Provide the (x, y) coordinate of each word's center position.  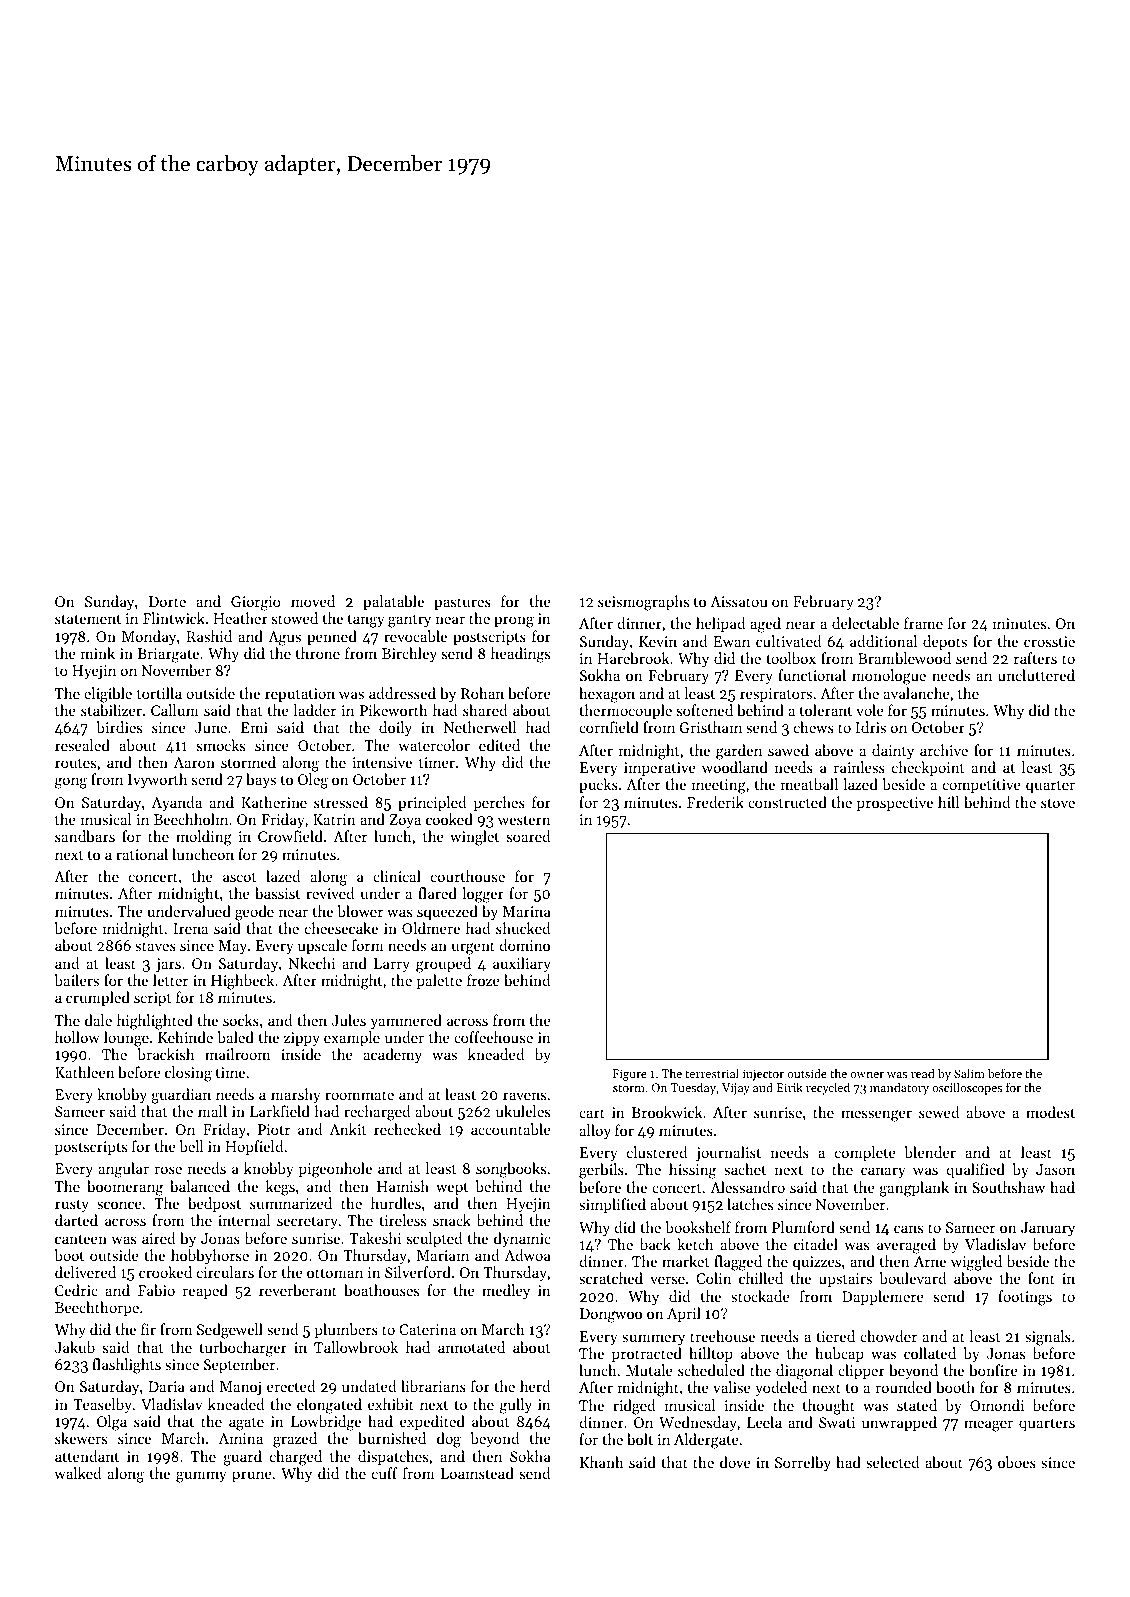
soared (528, 836)
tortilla (159, 693)
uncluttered (1036, 675)
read (923, 1073)
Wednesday (698, 1423)
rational (142, 854)
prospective (895, 804)
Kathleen (85, 1072)
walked (77, 1473)
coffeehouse (493, 1037)
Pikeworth (394, 710)
